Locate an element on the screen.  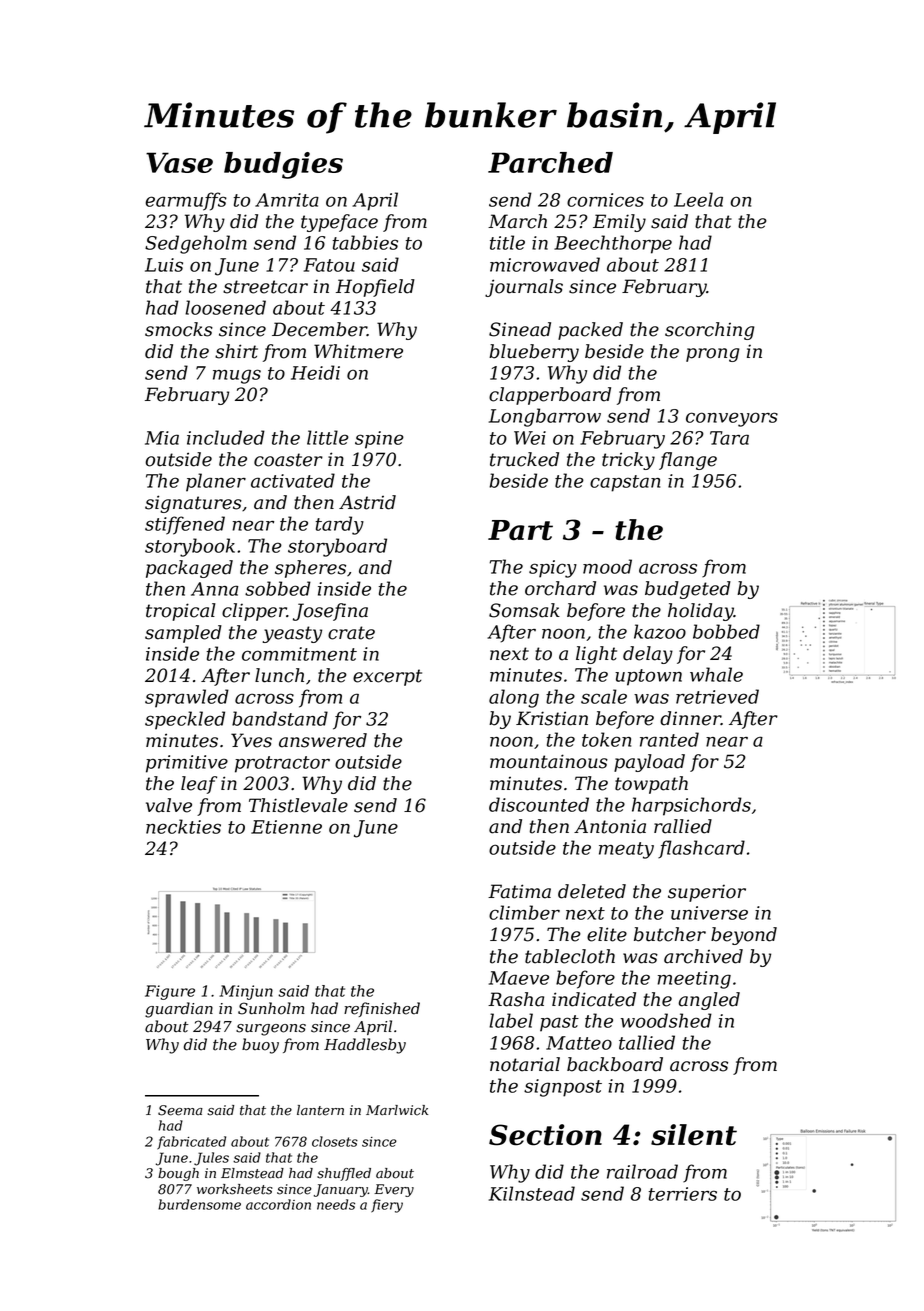
crate is located at coordinates (351, 633).
